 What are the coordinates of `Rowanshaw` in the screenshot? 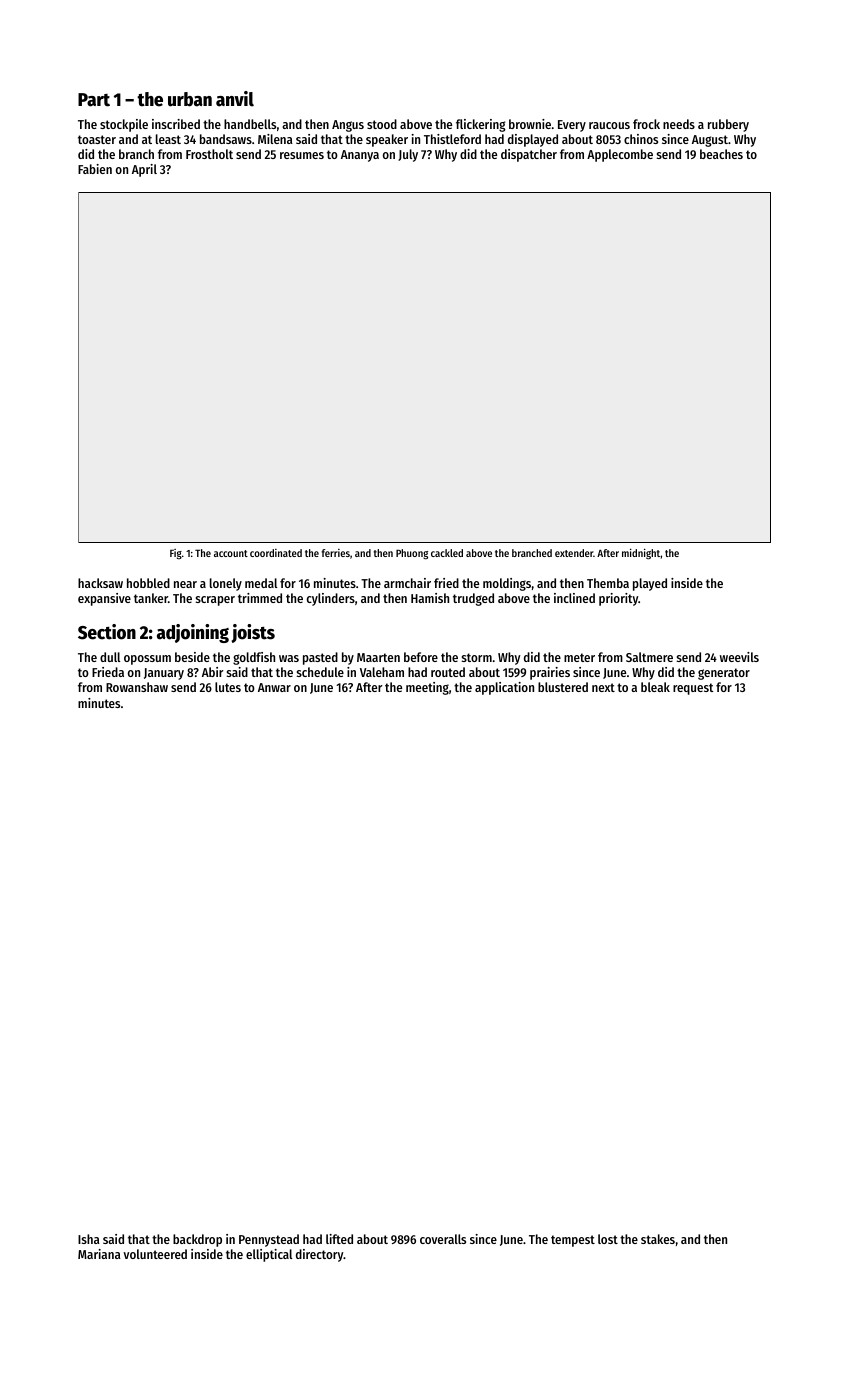 It's located at (137, 687).
